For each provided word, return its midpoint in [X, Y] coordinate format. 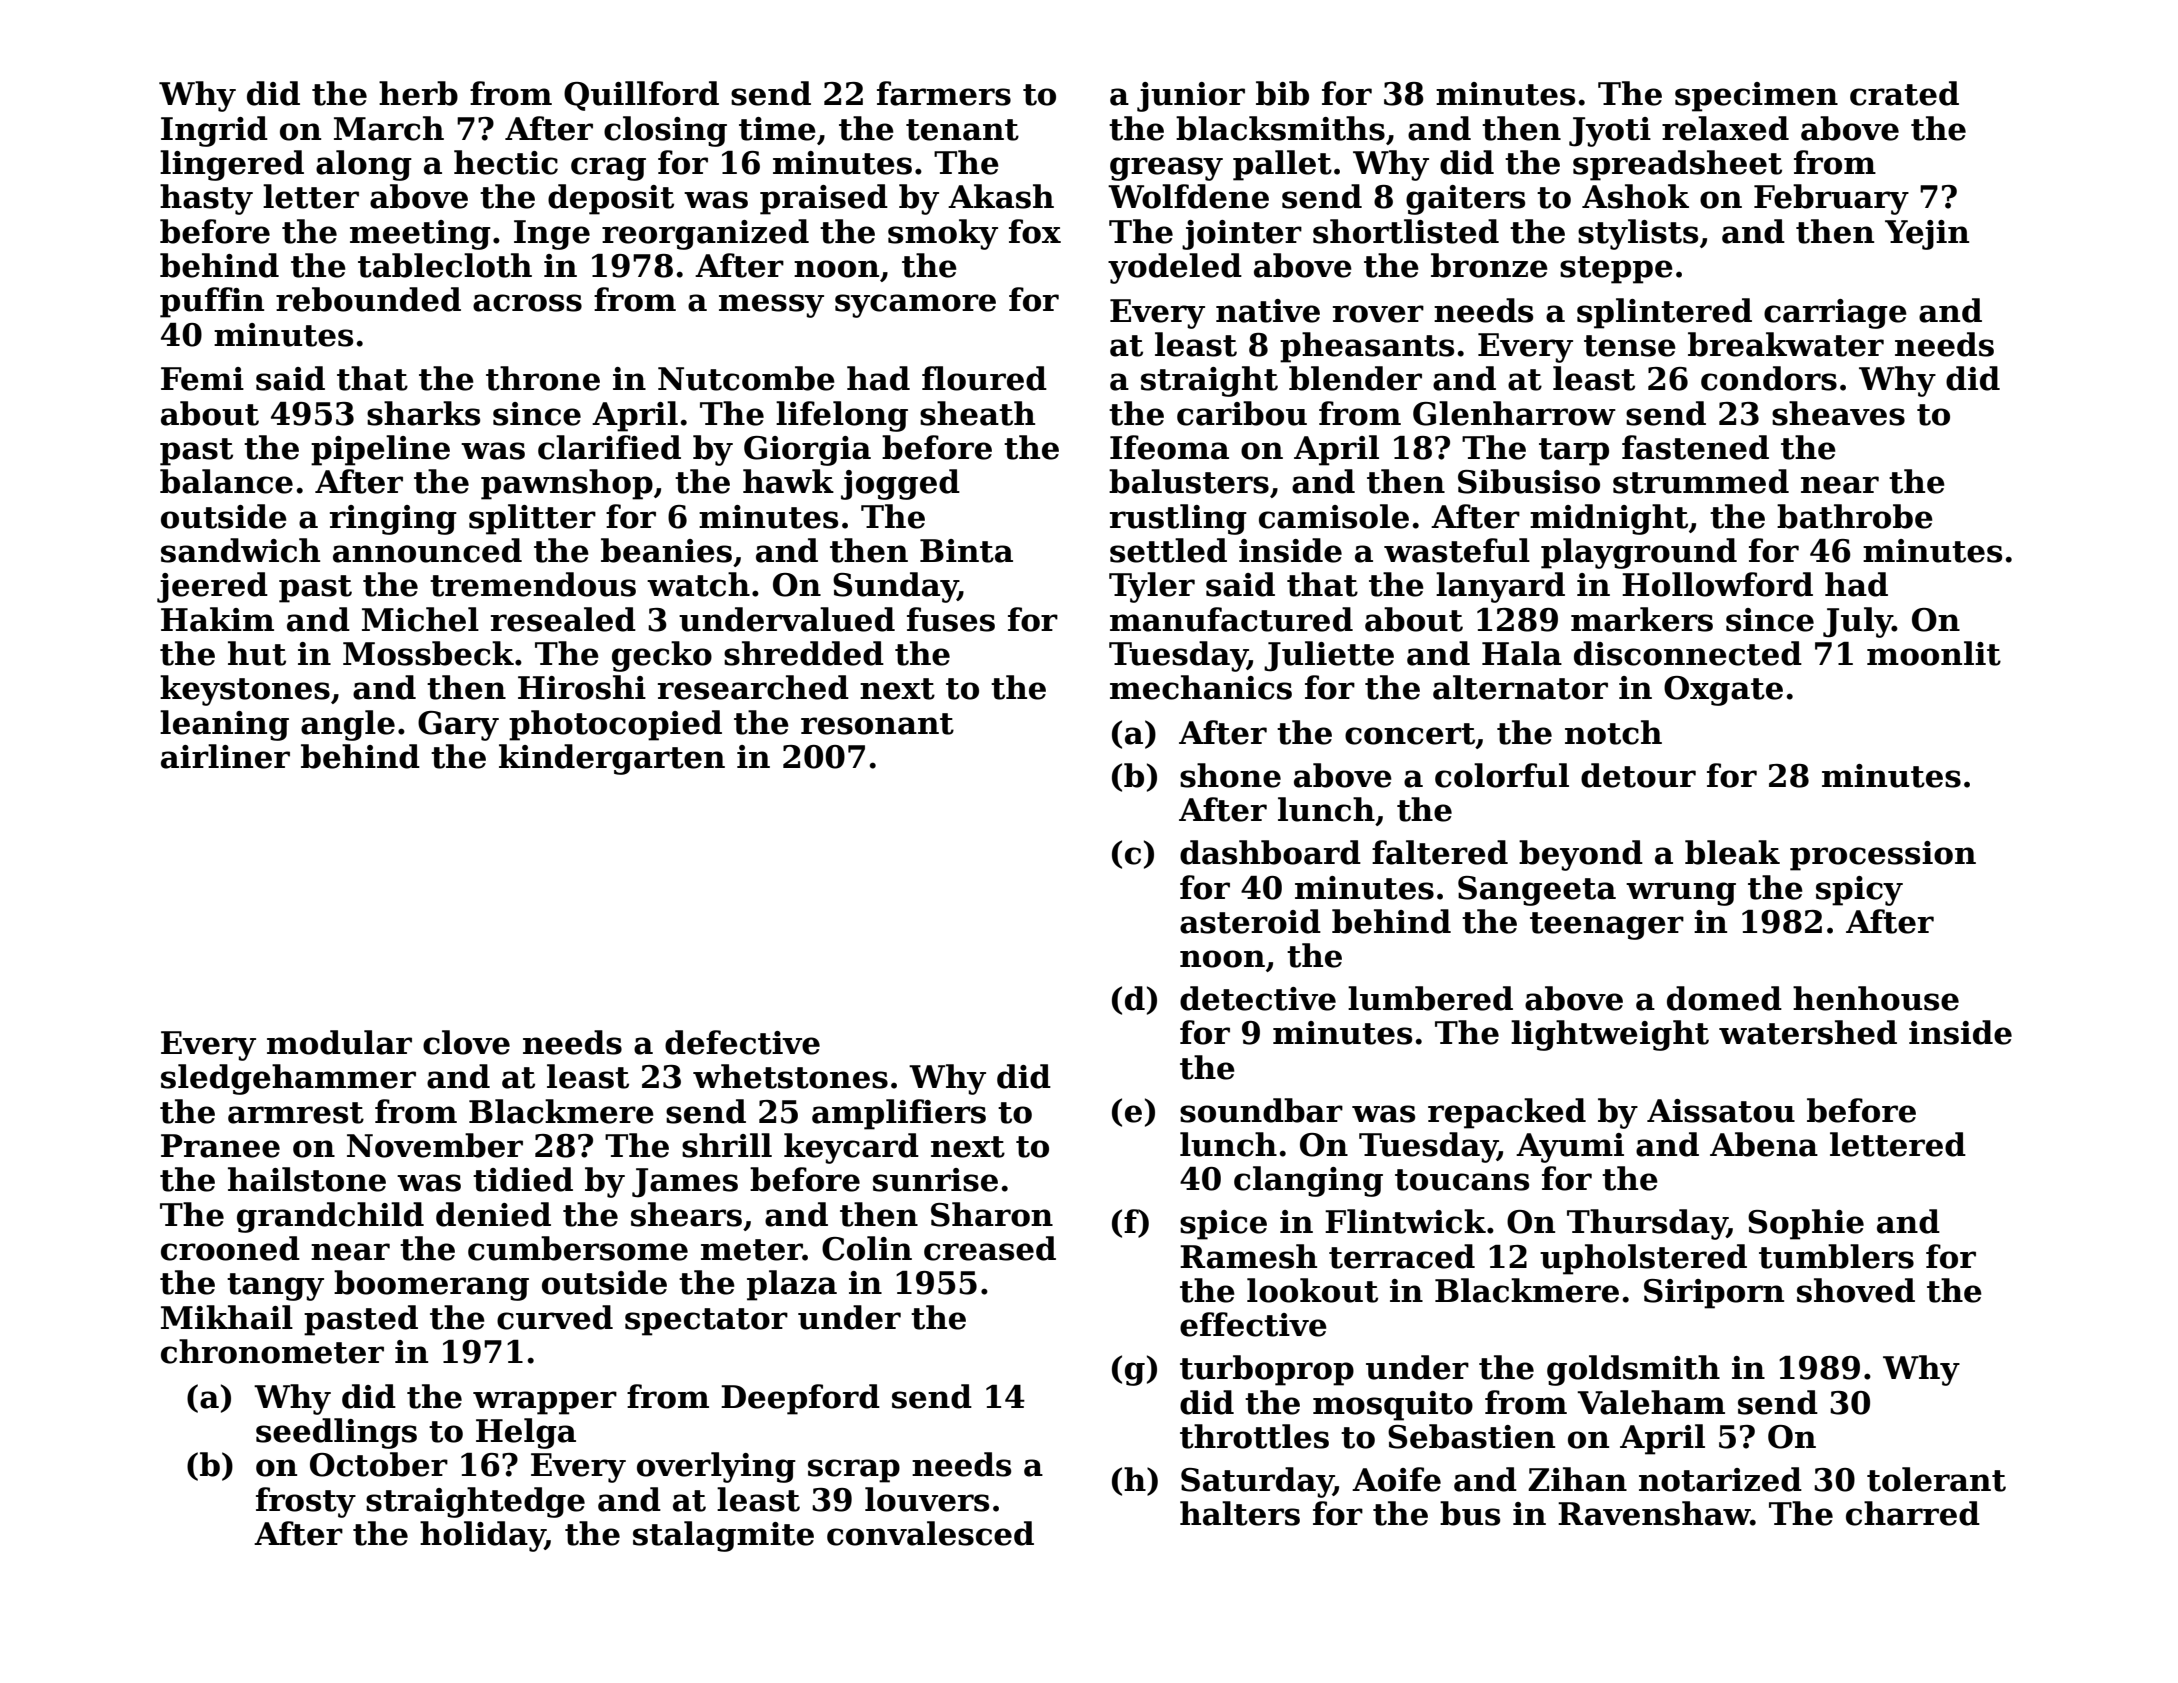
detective [1258, 998]
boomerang [431, 1285]
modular [339, 1042]
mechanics [1201, 687]
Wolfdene [1188, 196]
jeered [212, 587]
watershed [1808, 1032]
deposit [611, 199]
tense [1630, 346]
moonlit [1934, 653]
